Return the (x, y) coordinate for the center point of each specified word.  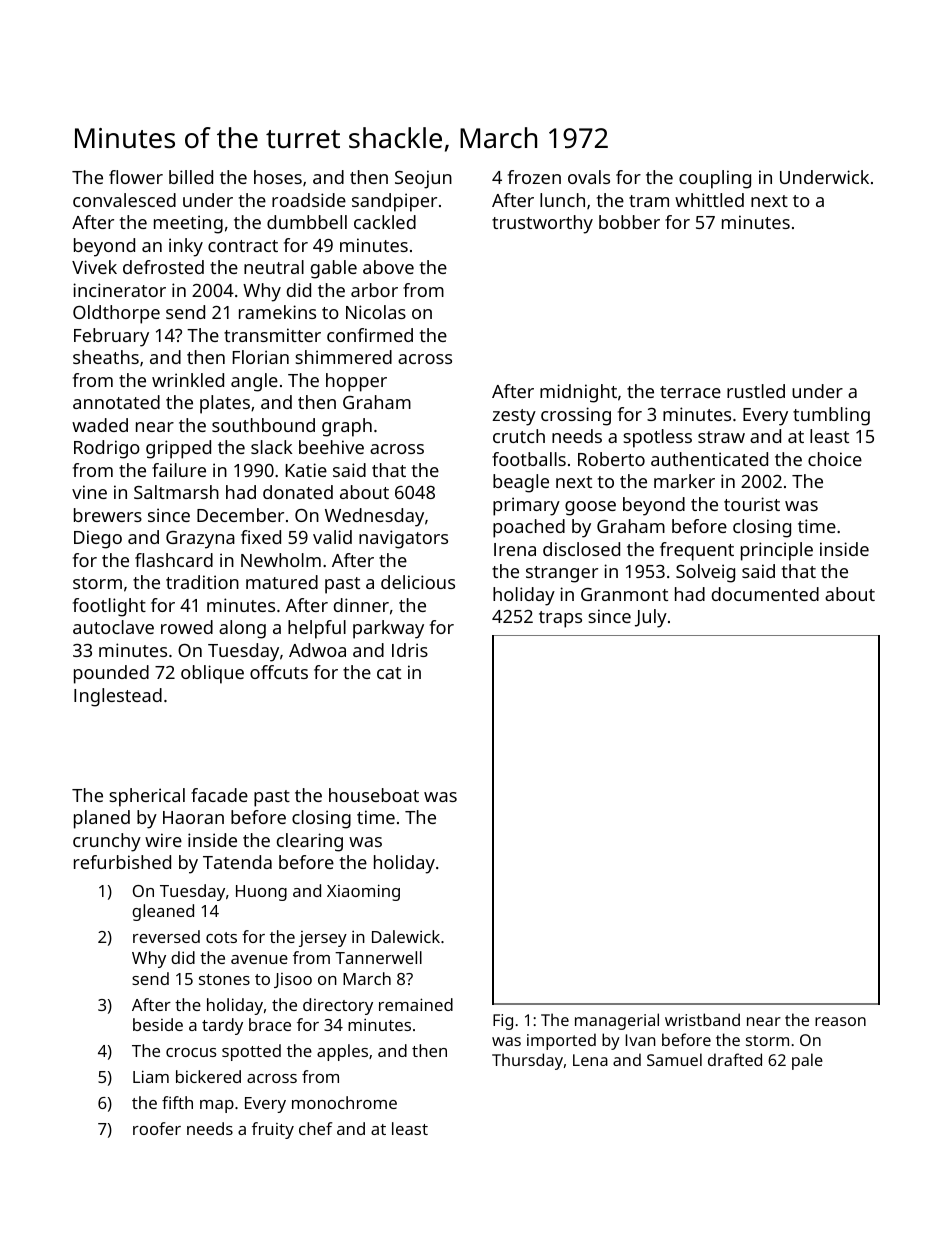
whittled (709, 200)
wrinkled (188, 380)
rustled (756, 391)
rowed (187, 627)
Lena (590, 1060)
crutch (519, 436)
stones (224, 979)
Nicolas (376, 312)
